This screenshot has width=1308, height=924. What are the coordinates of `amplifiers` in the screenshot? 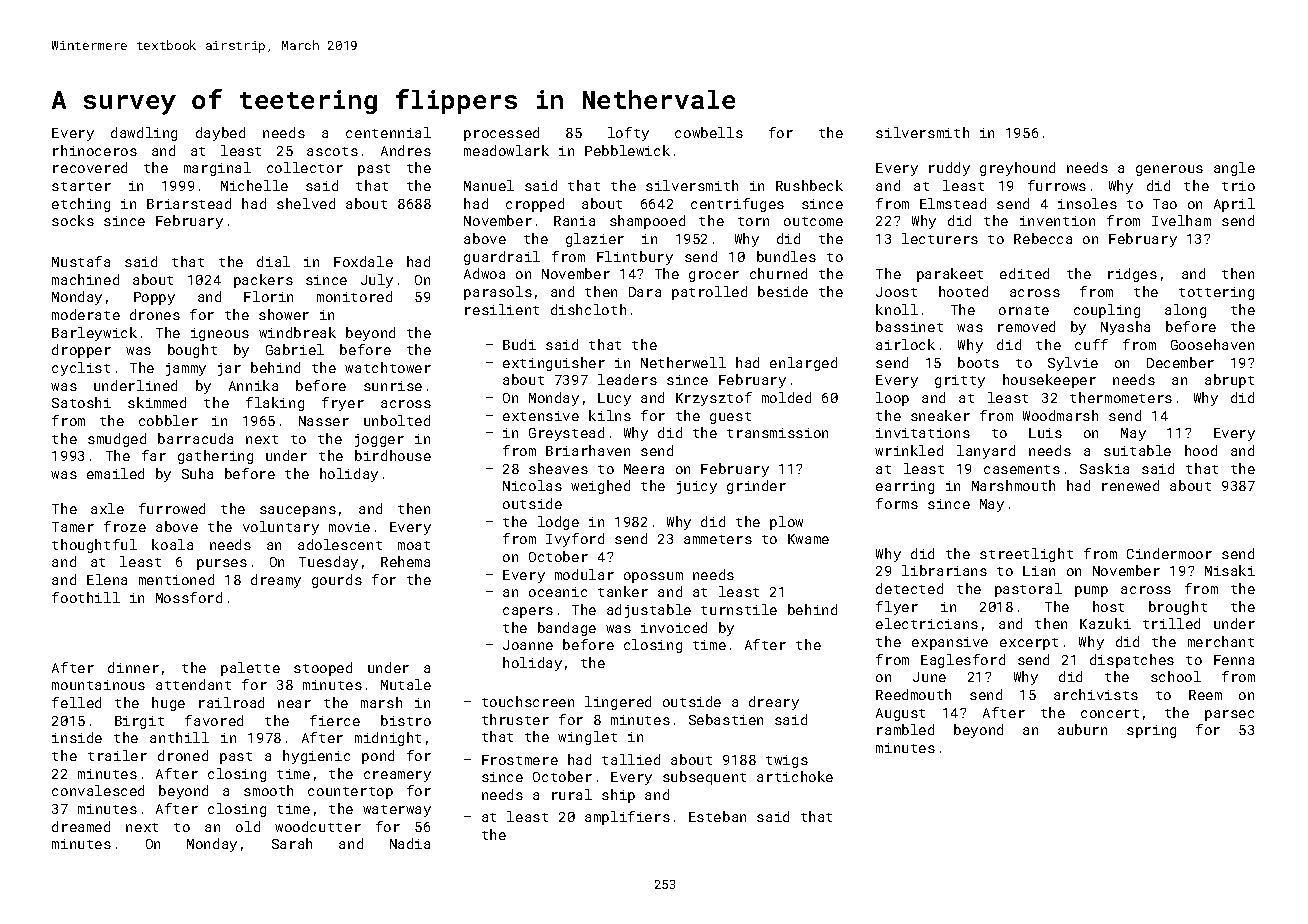 It's located at (627, 818).
